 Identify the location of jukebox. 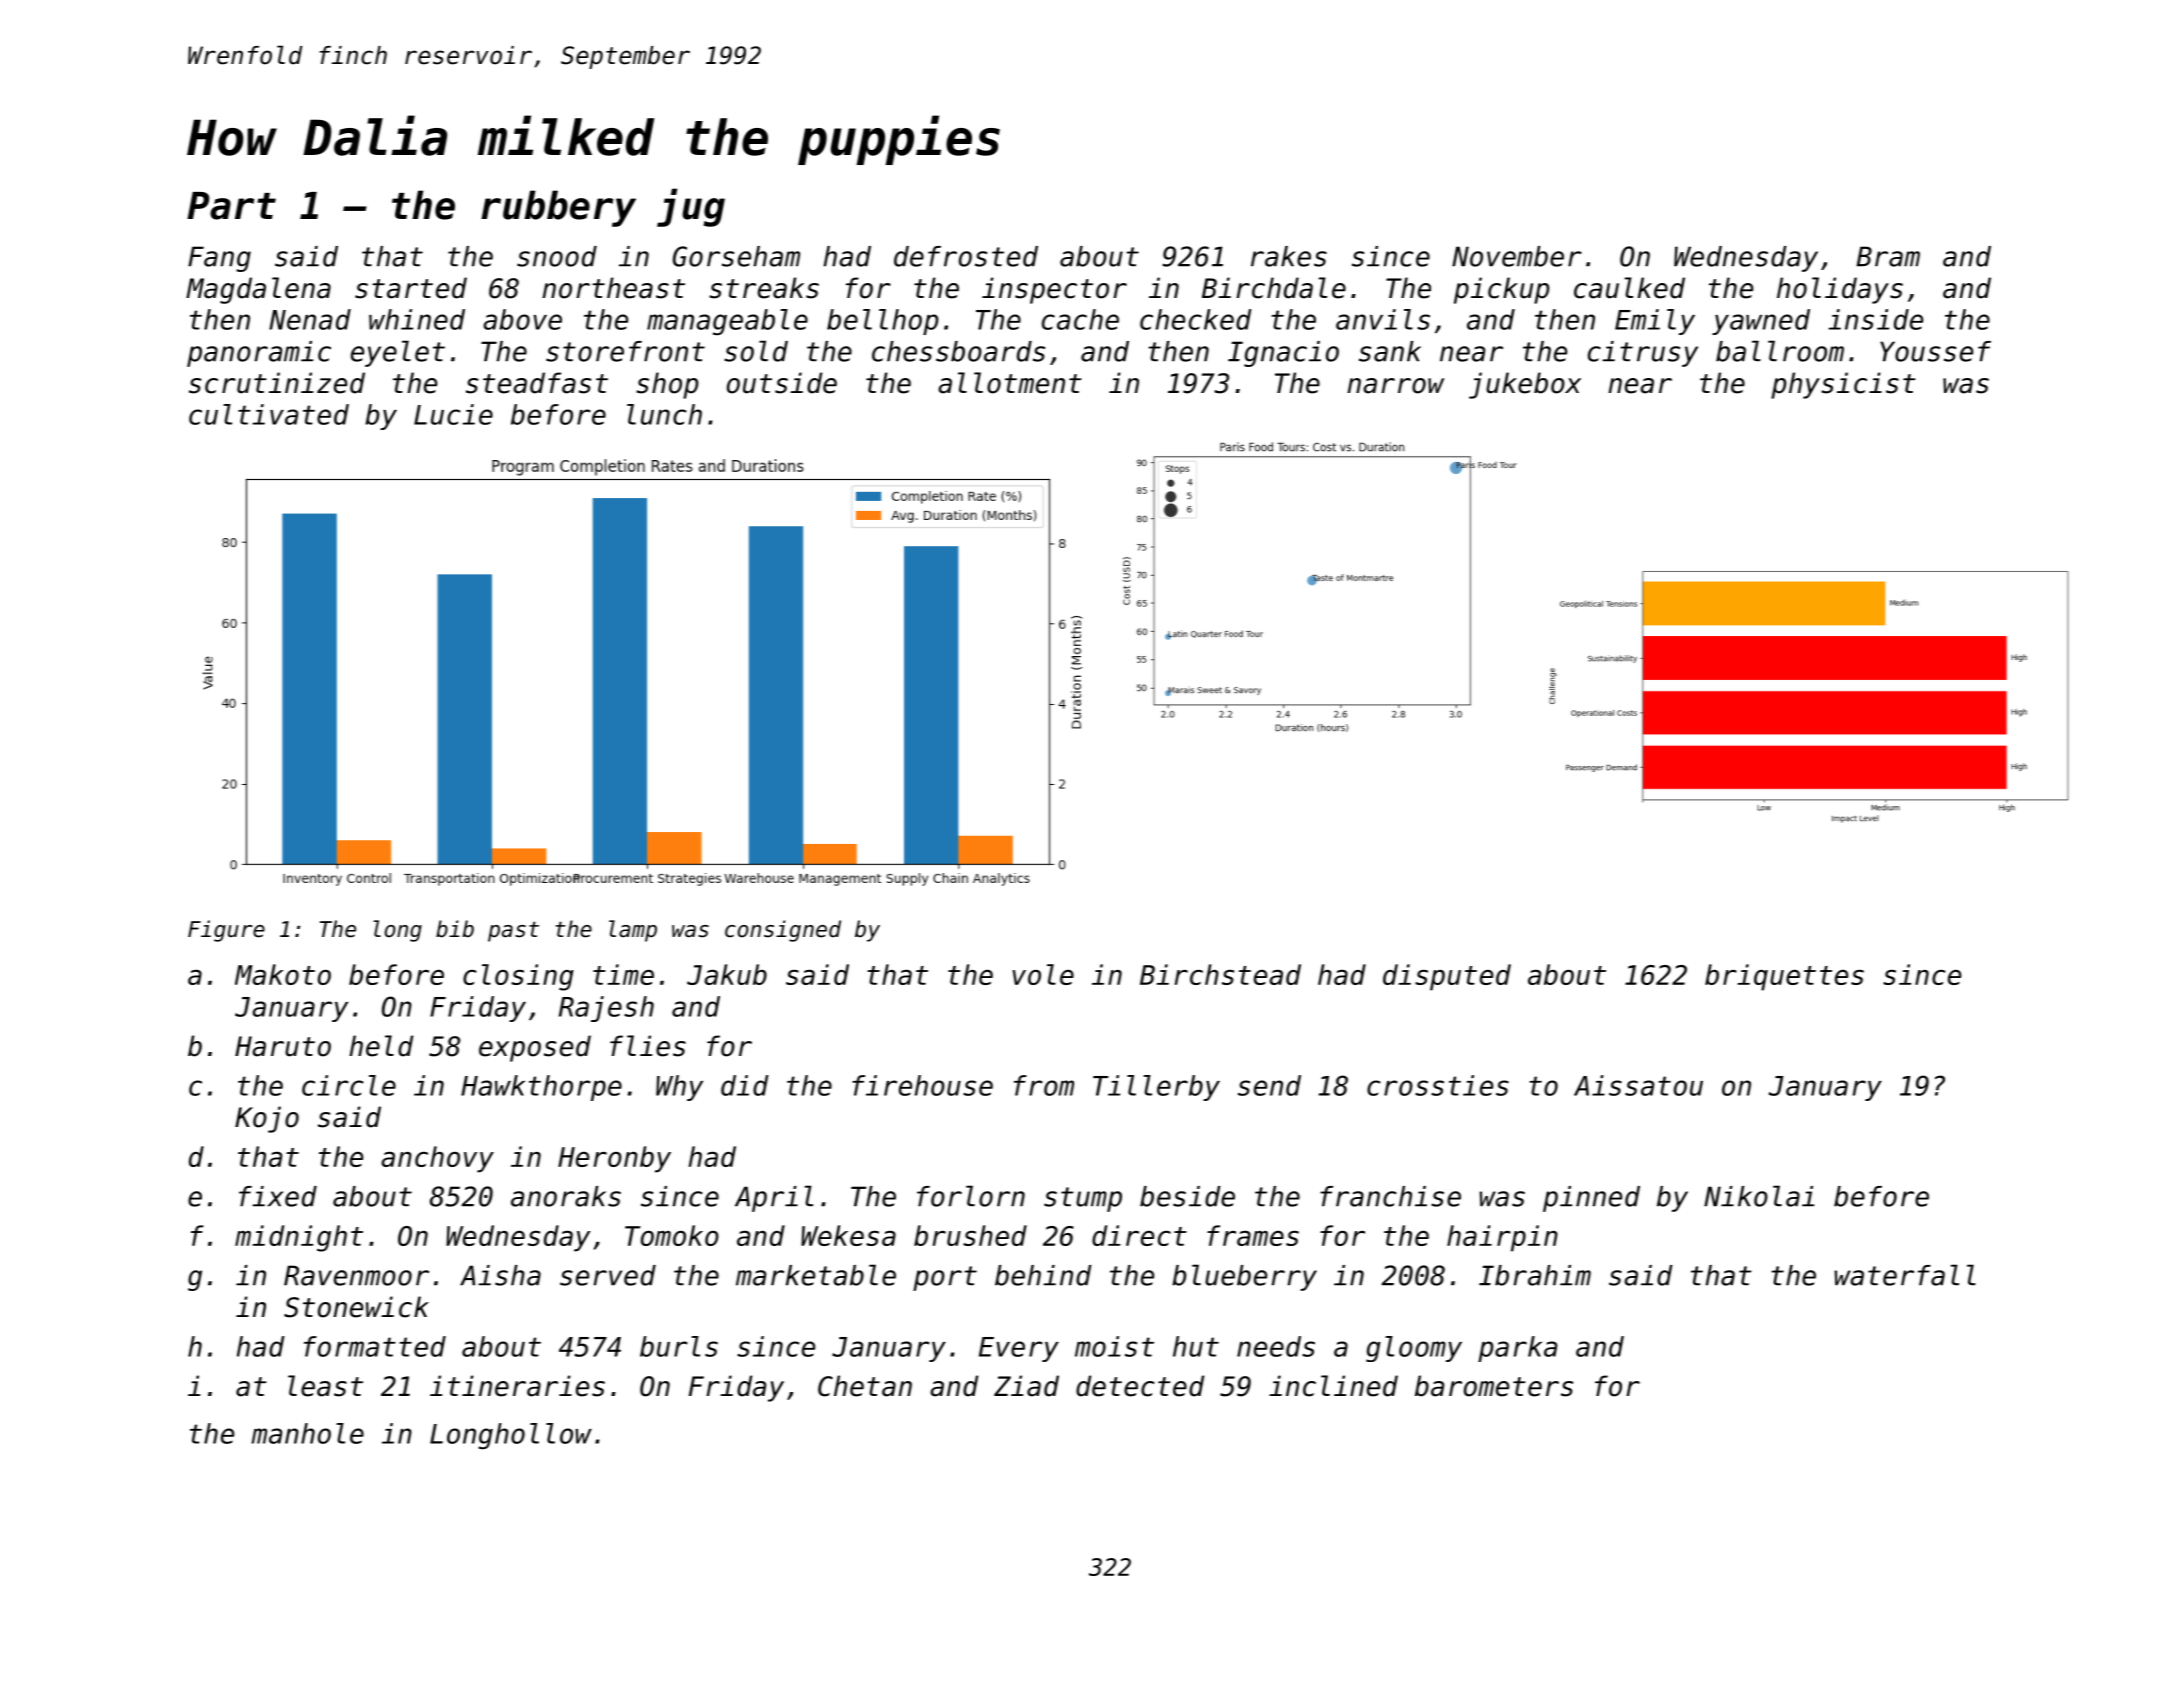
(1525, 385).
